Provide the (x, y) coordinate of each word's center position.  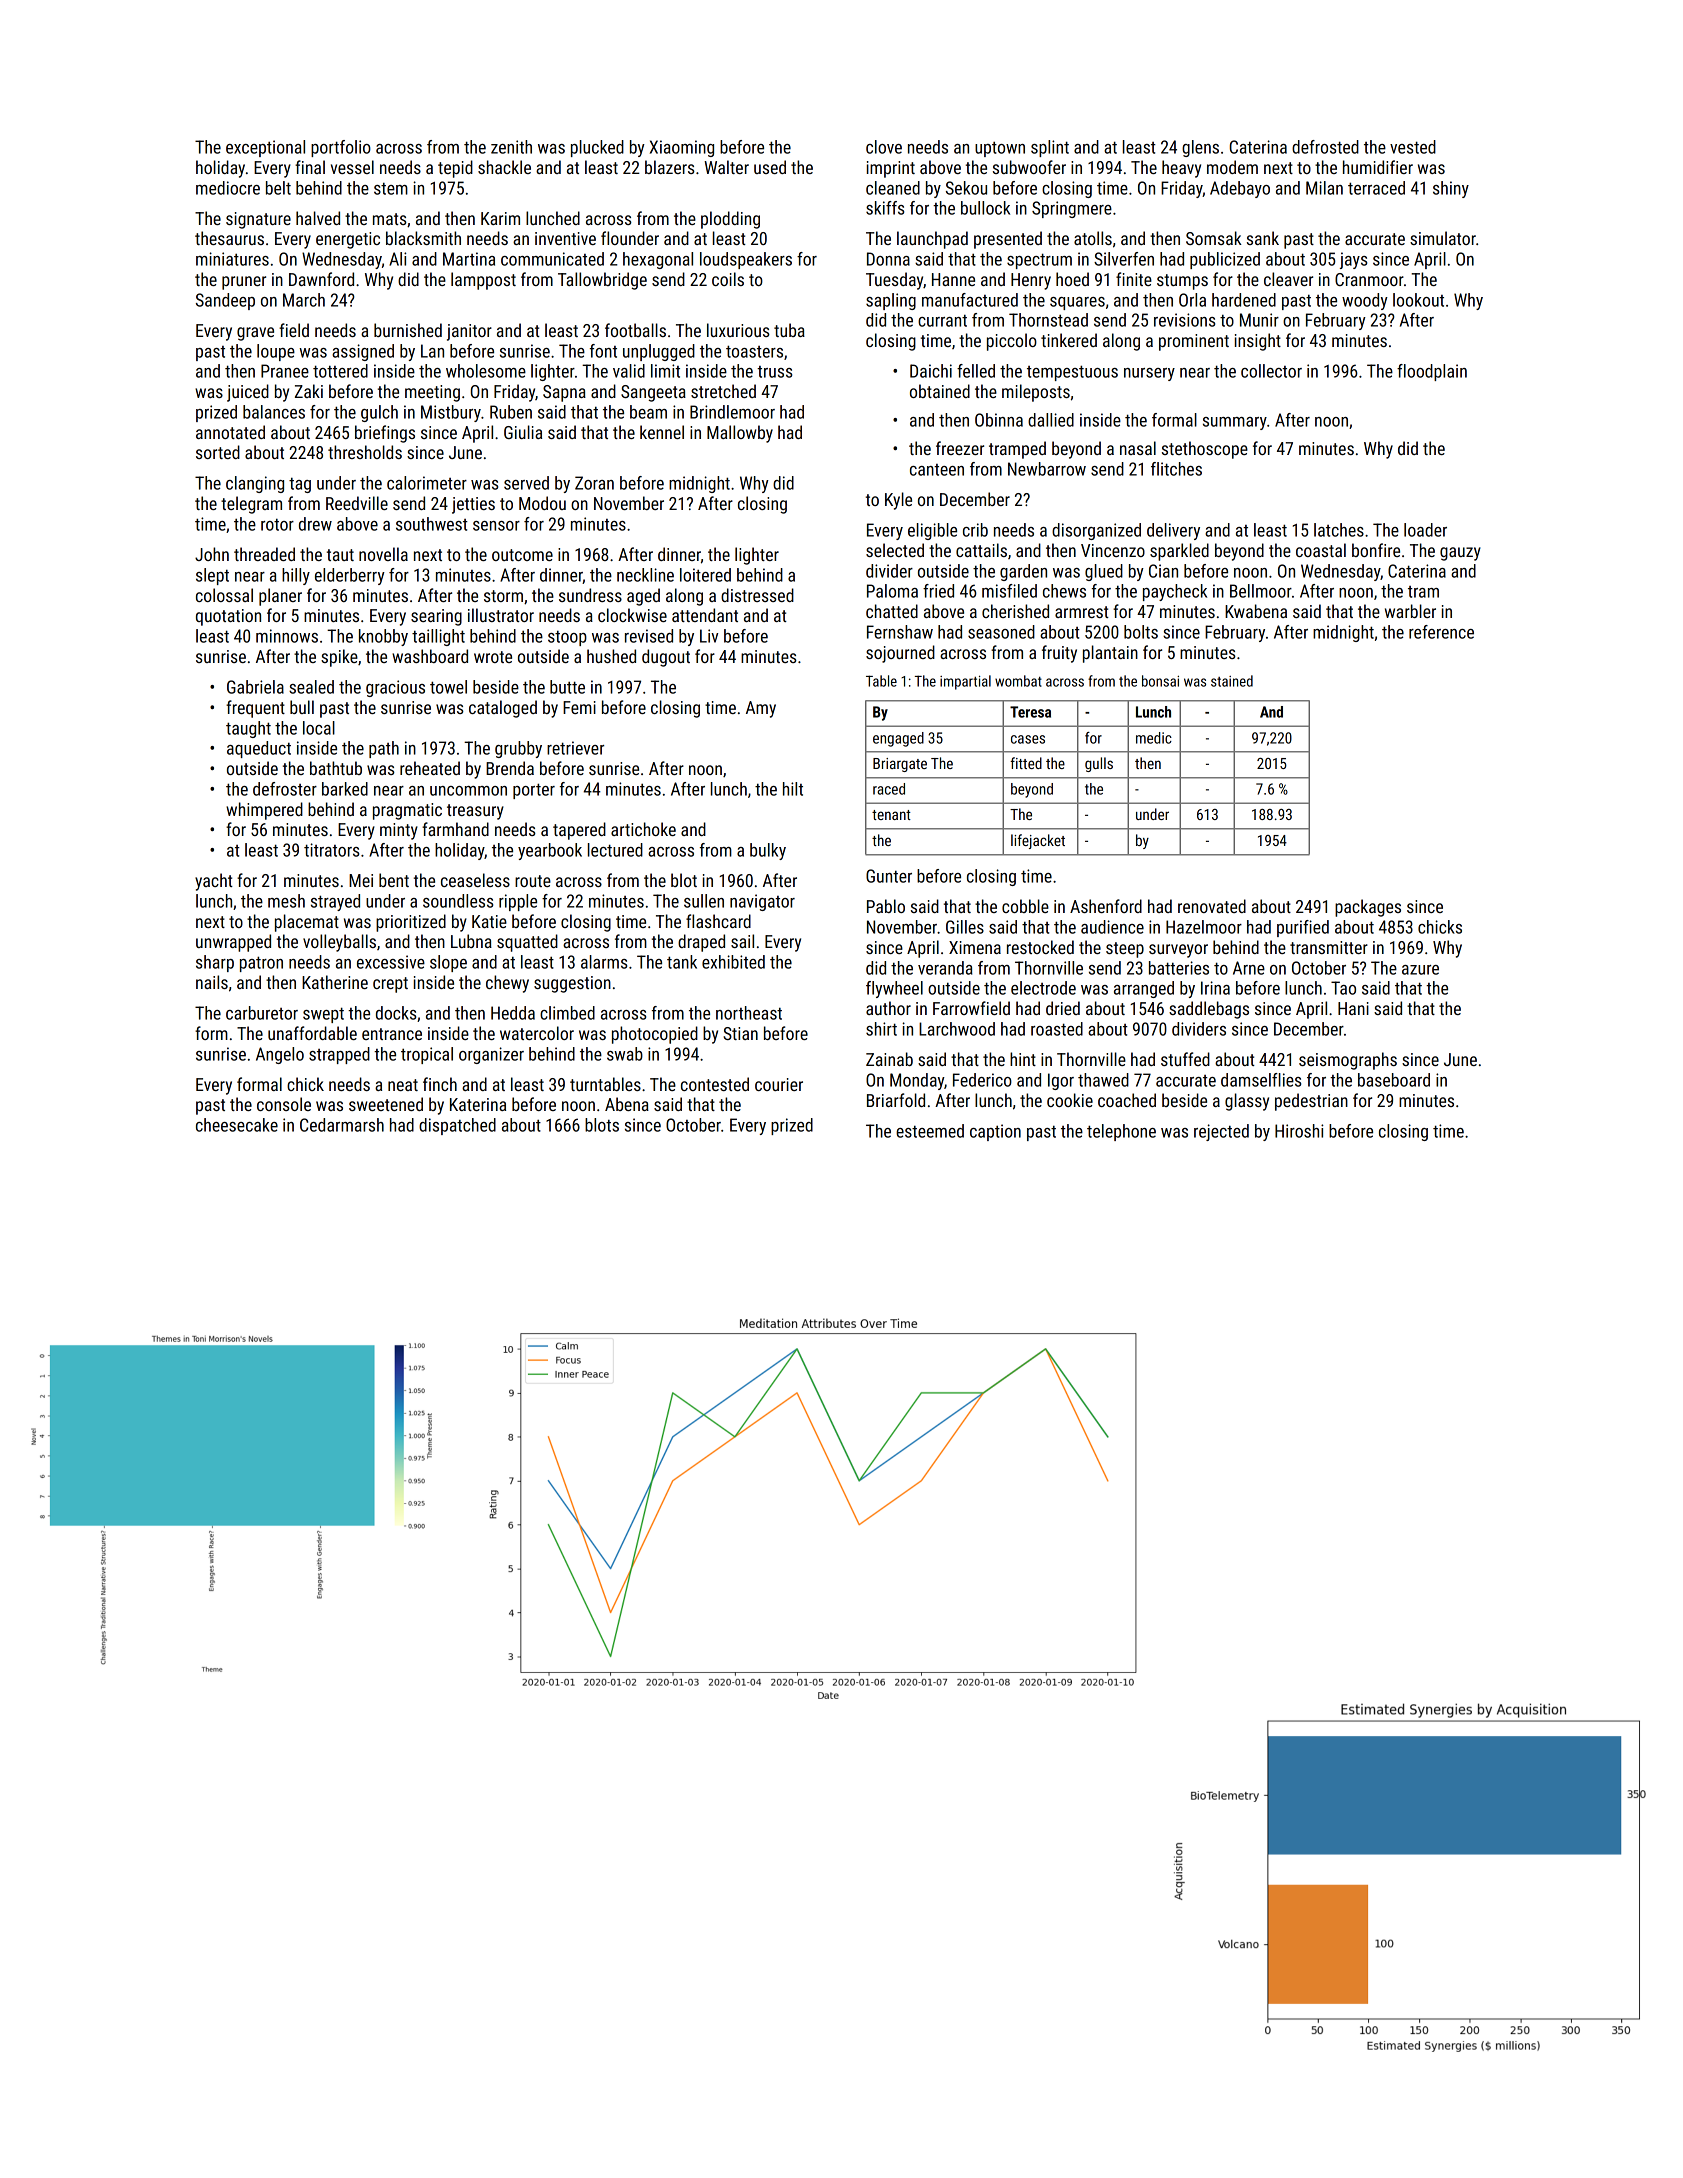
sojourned (900, 654)
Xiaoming (682, 148)
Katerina (478, 1104)
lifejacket (1038, 841)
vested (1413, 147)
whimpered (264, 811)
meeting (432, 393)
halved (318, 218)
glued (1104, 572)
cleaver (1288, 279)
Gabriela (255, 687)
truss (775, 372)
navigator (762, 902)
